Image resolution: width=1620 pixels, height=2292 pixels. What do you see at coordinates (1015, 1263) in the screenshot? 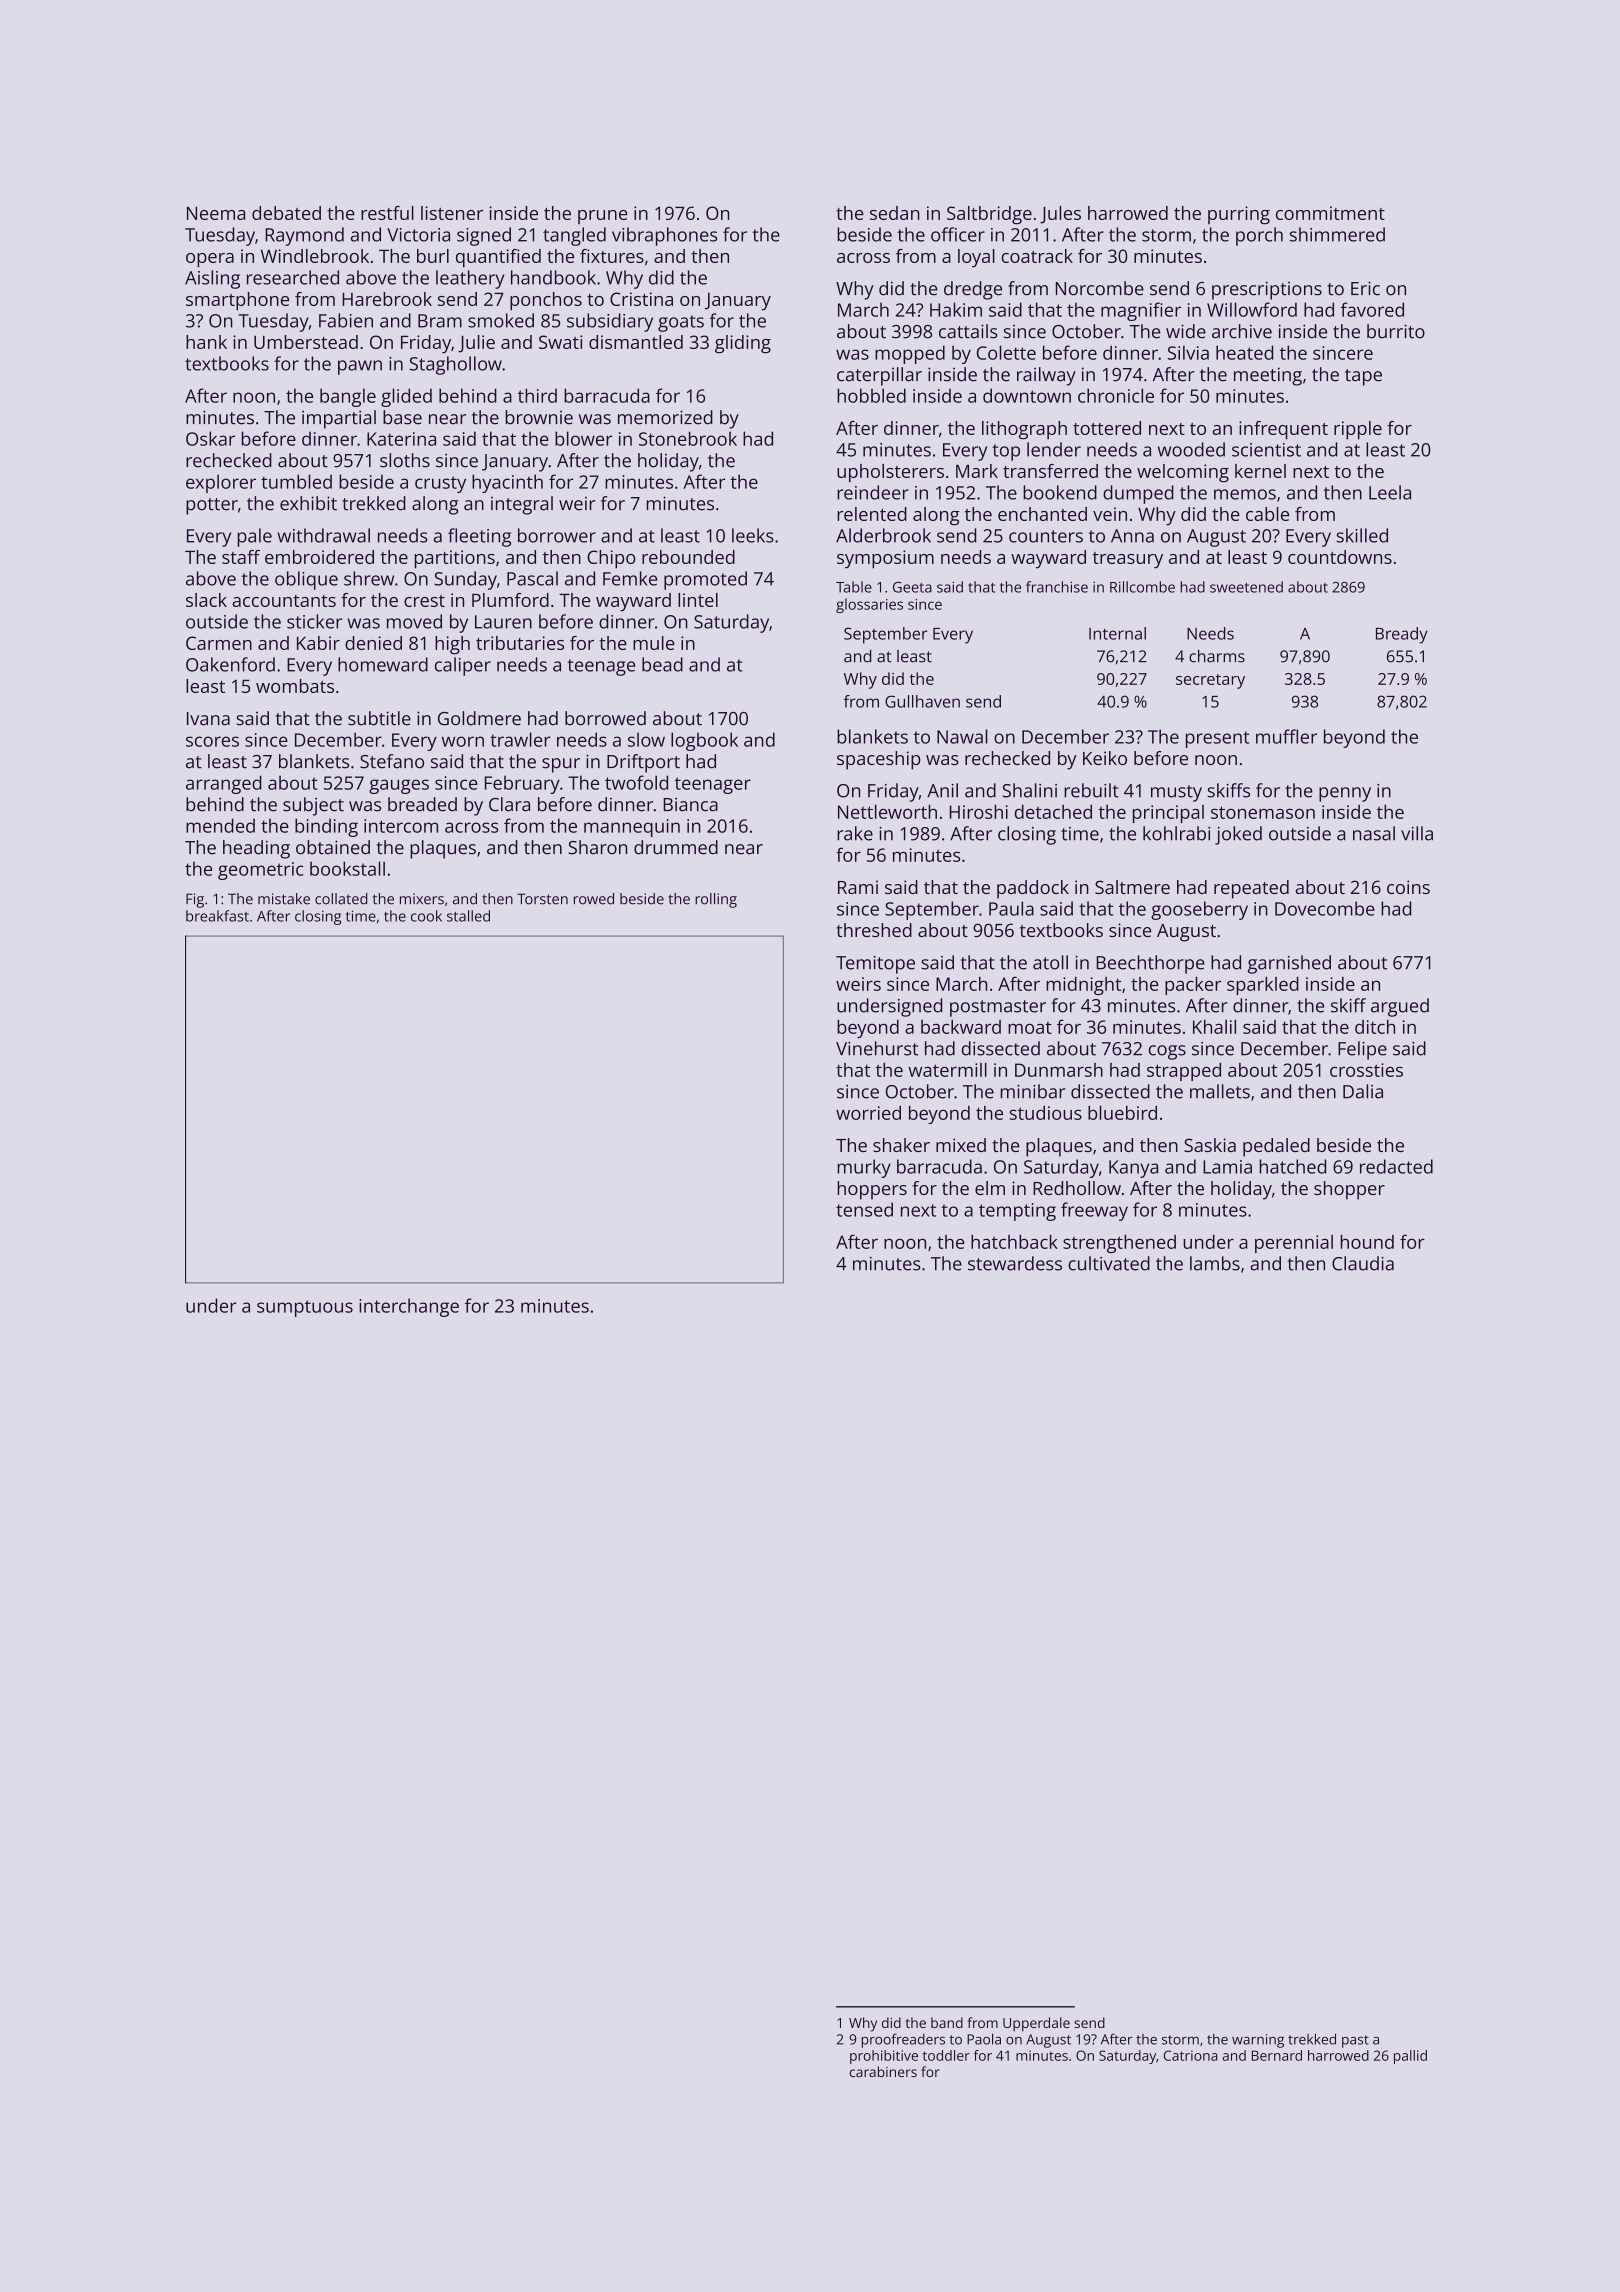
I see `stewardess` at bounding box center [1015, 1263].
